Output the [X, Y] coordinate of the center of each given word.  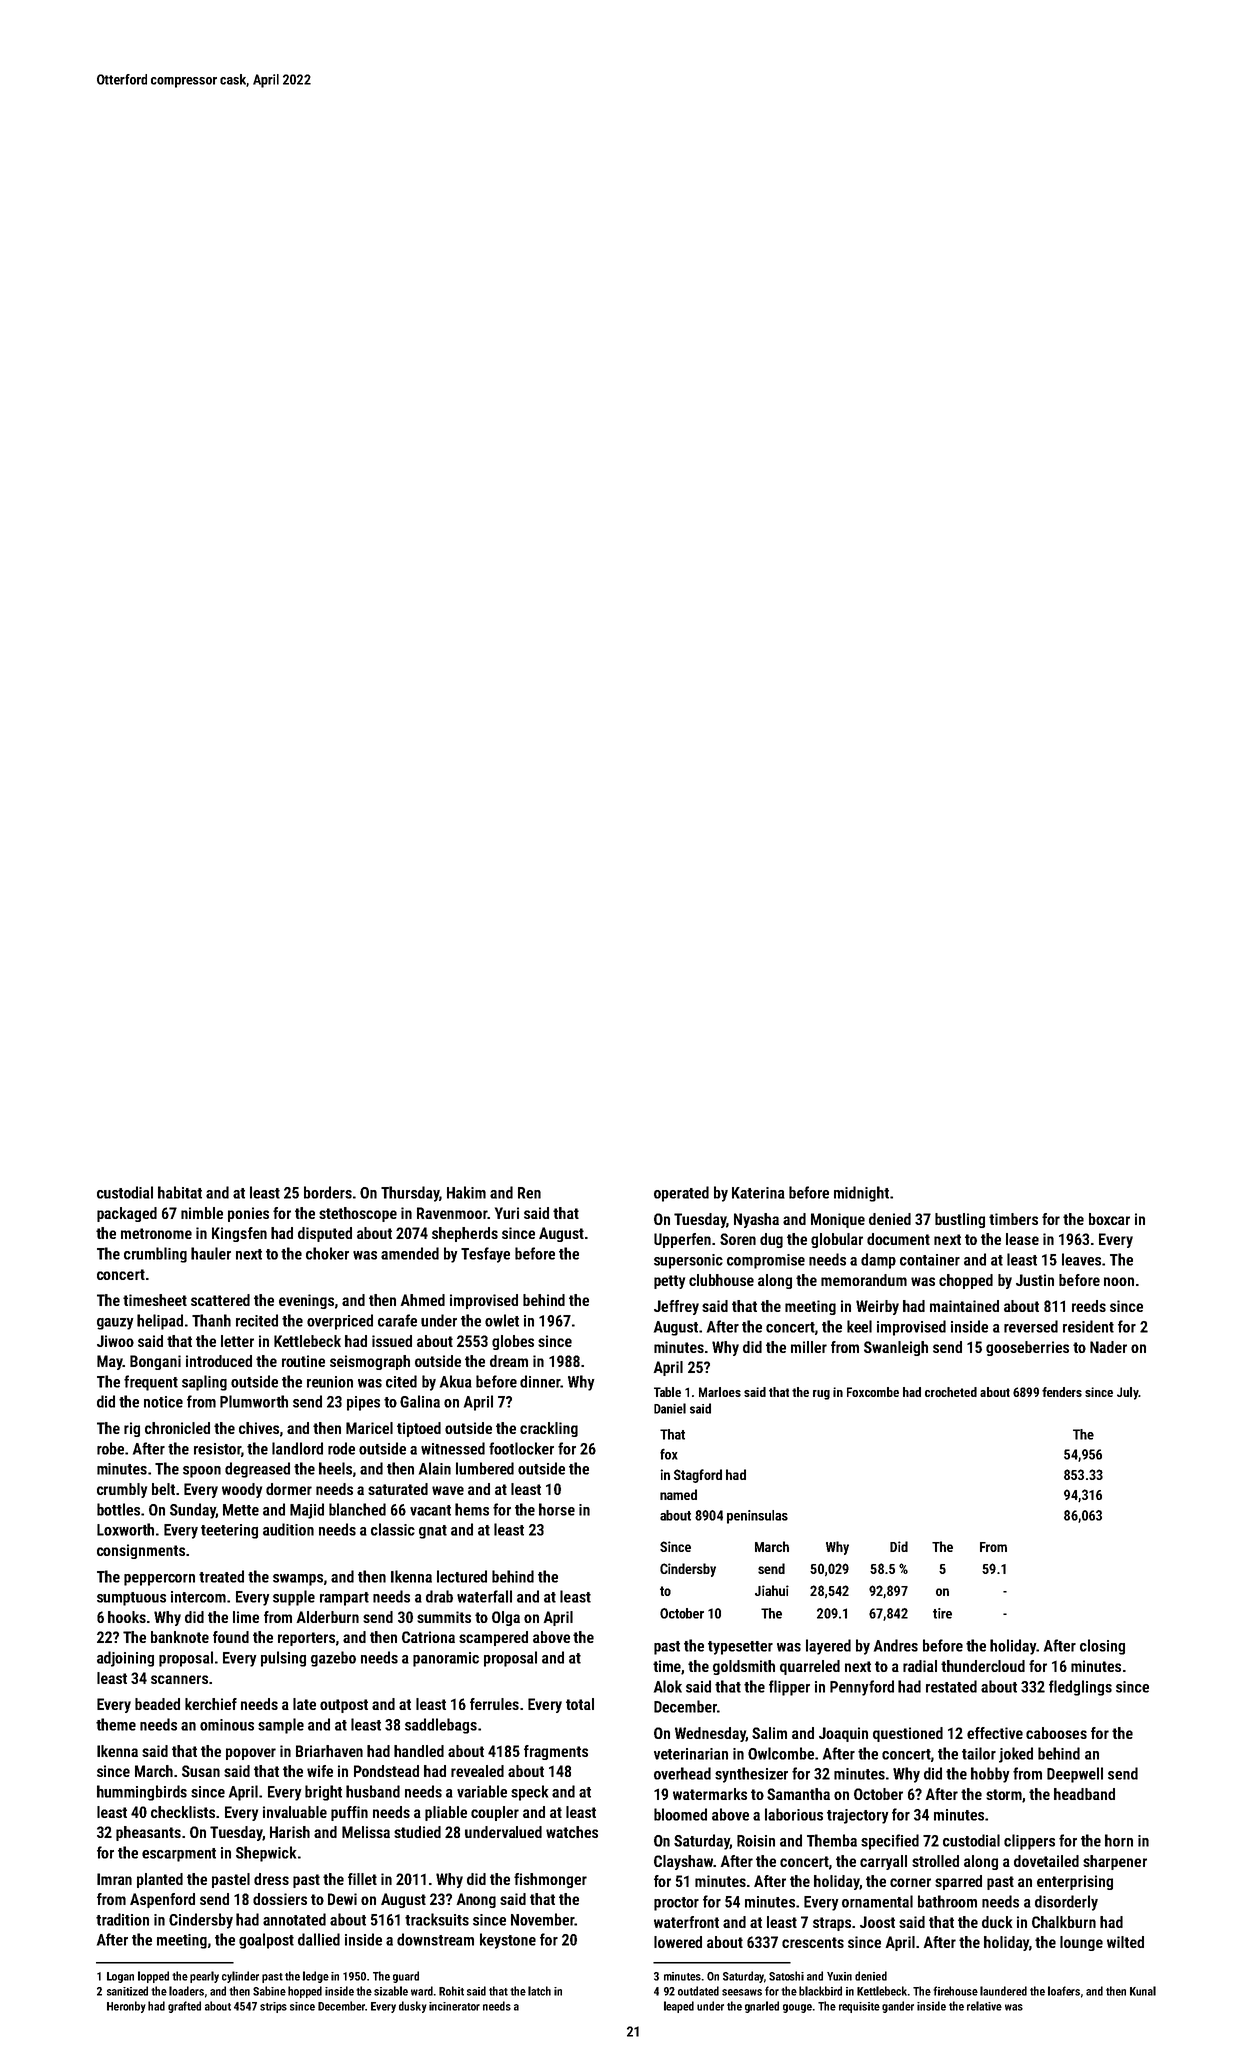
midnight [861, 1194]
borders [328, 1192]
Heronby [126, 2007]
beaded [157, 1704]
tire [942, 1613]
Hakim [466, 1192]
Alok [668, 1686]
